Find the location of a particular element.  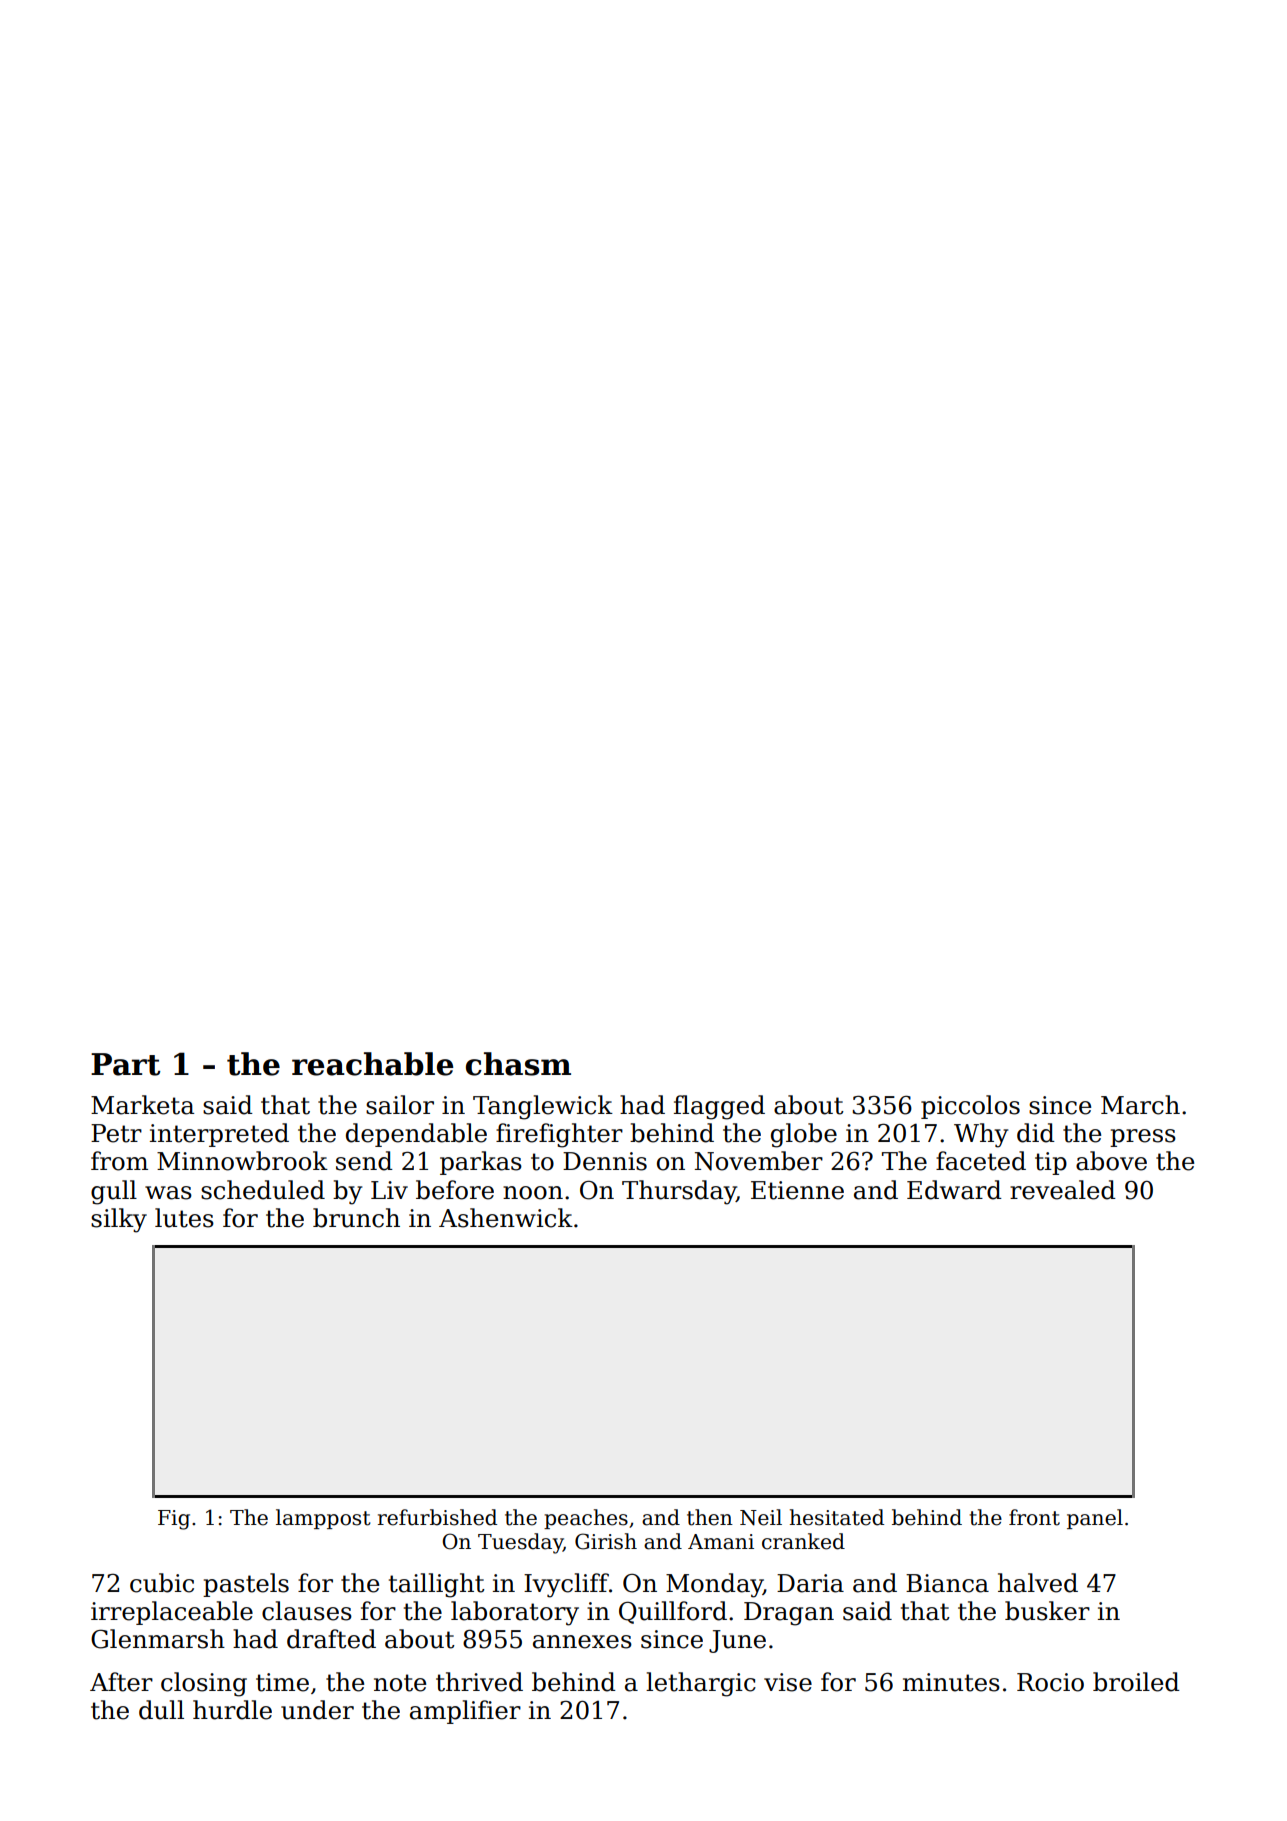

halved is located at coordinates (1038, 1583).
